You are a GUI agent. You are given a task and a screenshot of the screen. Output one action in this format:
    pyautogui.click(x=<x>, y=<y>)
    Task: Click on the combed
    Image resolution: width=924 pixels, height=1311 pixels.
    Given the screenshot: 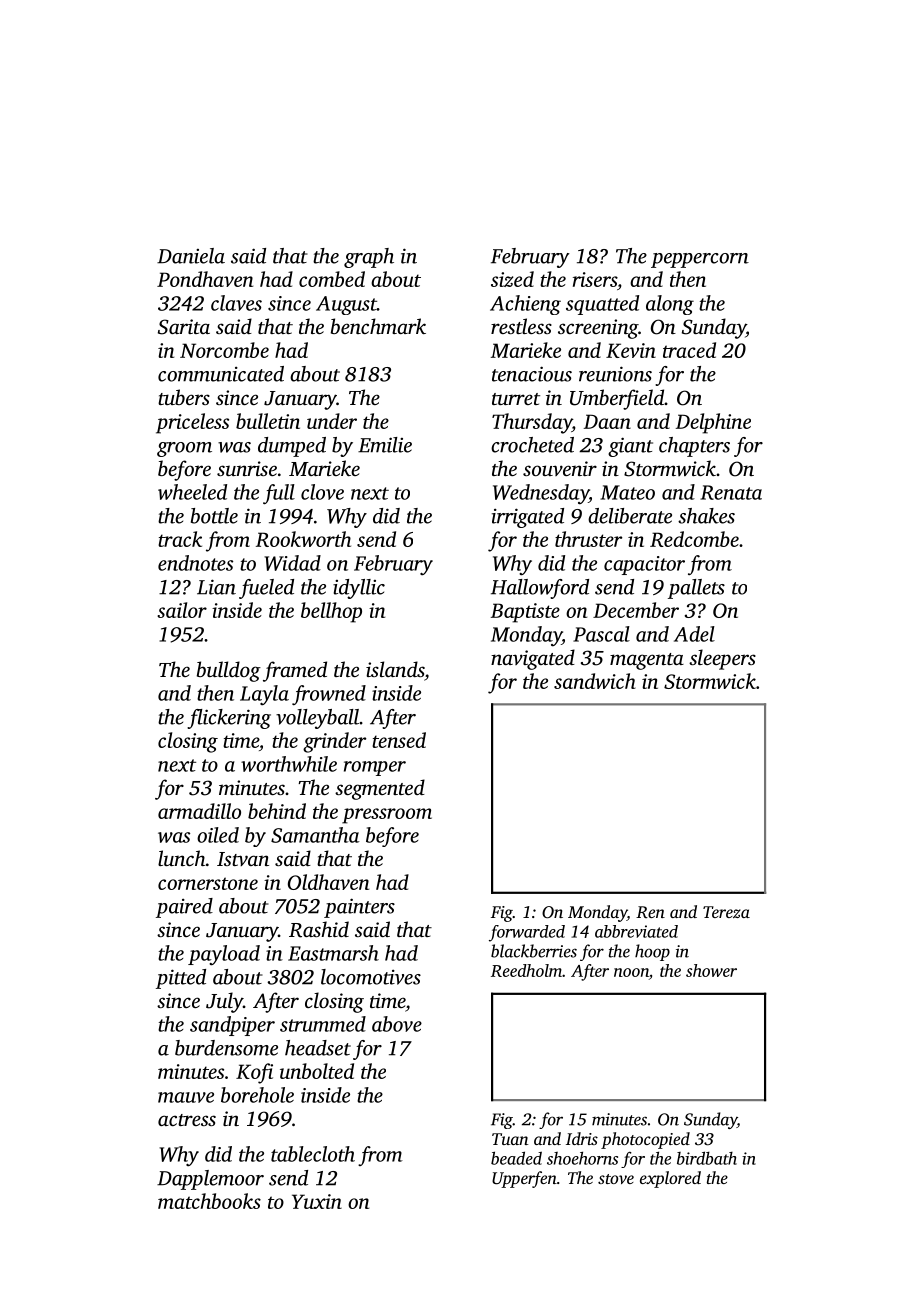 What is the action you would take?
    pyautogui.click(x=332, y=279)
